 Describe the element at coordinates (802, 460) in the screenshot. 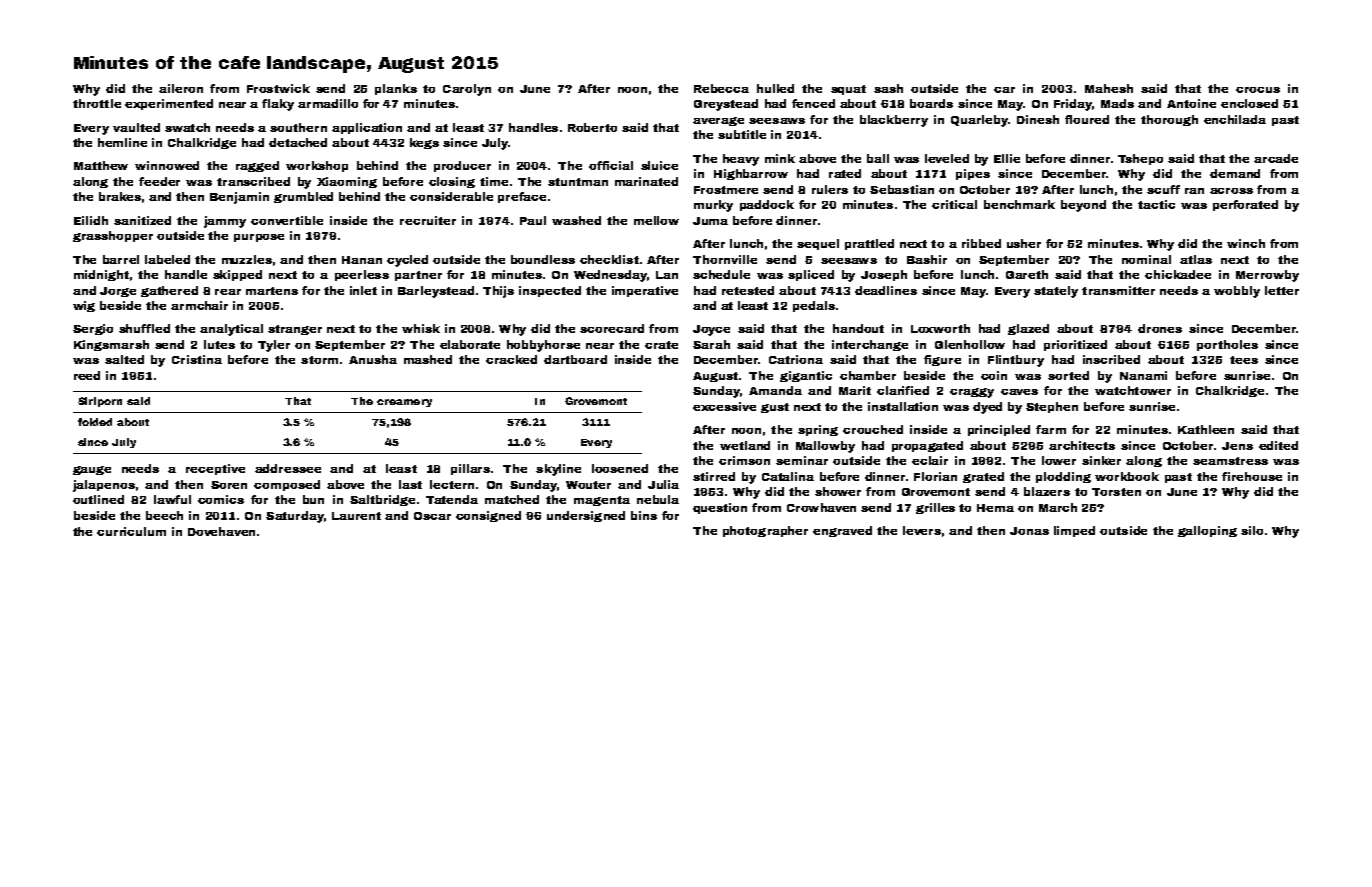

I see `seminar` at that location.
